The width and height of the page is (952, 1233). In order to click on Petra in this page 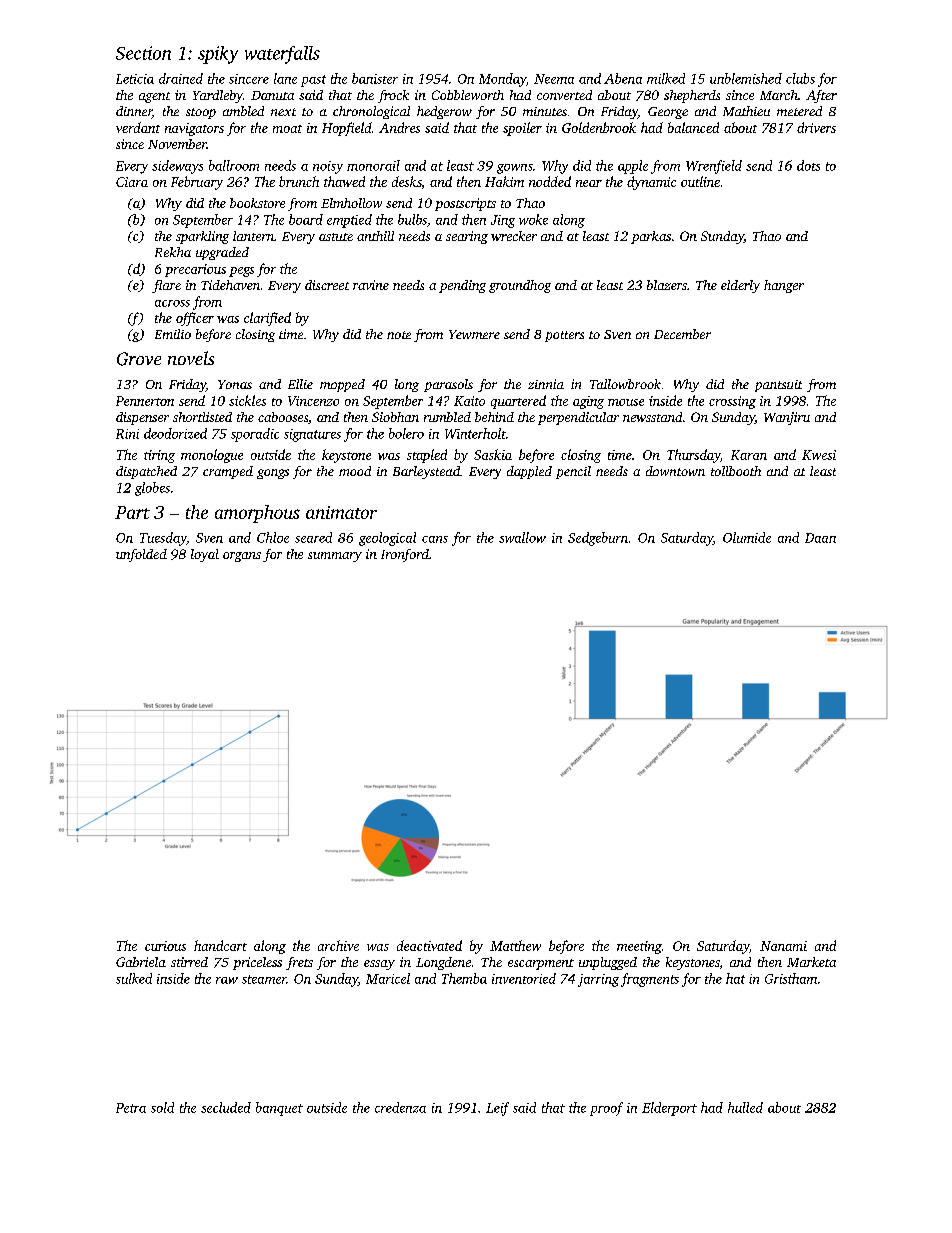, I will do `click(131, 1108)`.
